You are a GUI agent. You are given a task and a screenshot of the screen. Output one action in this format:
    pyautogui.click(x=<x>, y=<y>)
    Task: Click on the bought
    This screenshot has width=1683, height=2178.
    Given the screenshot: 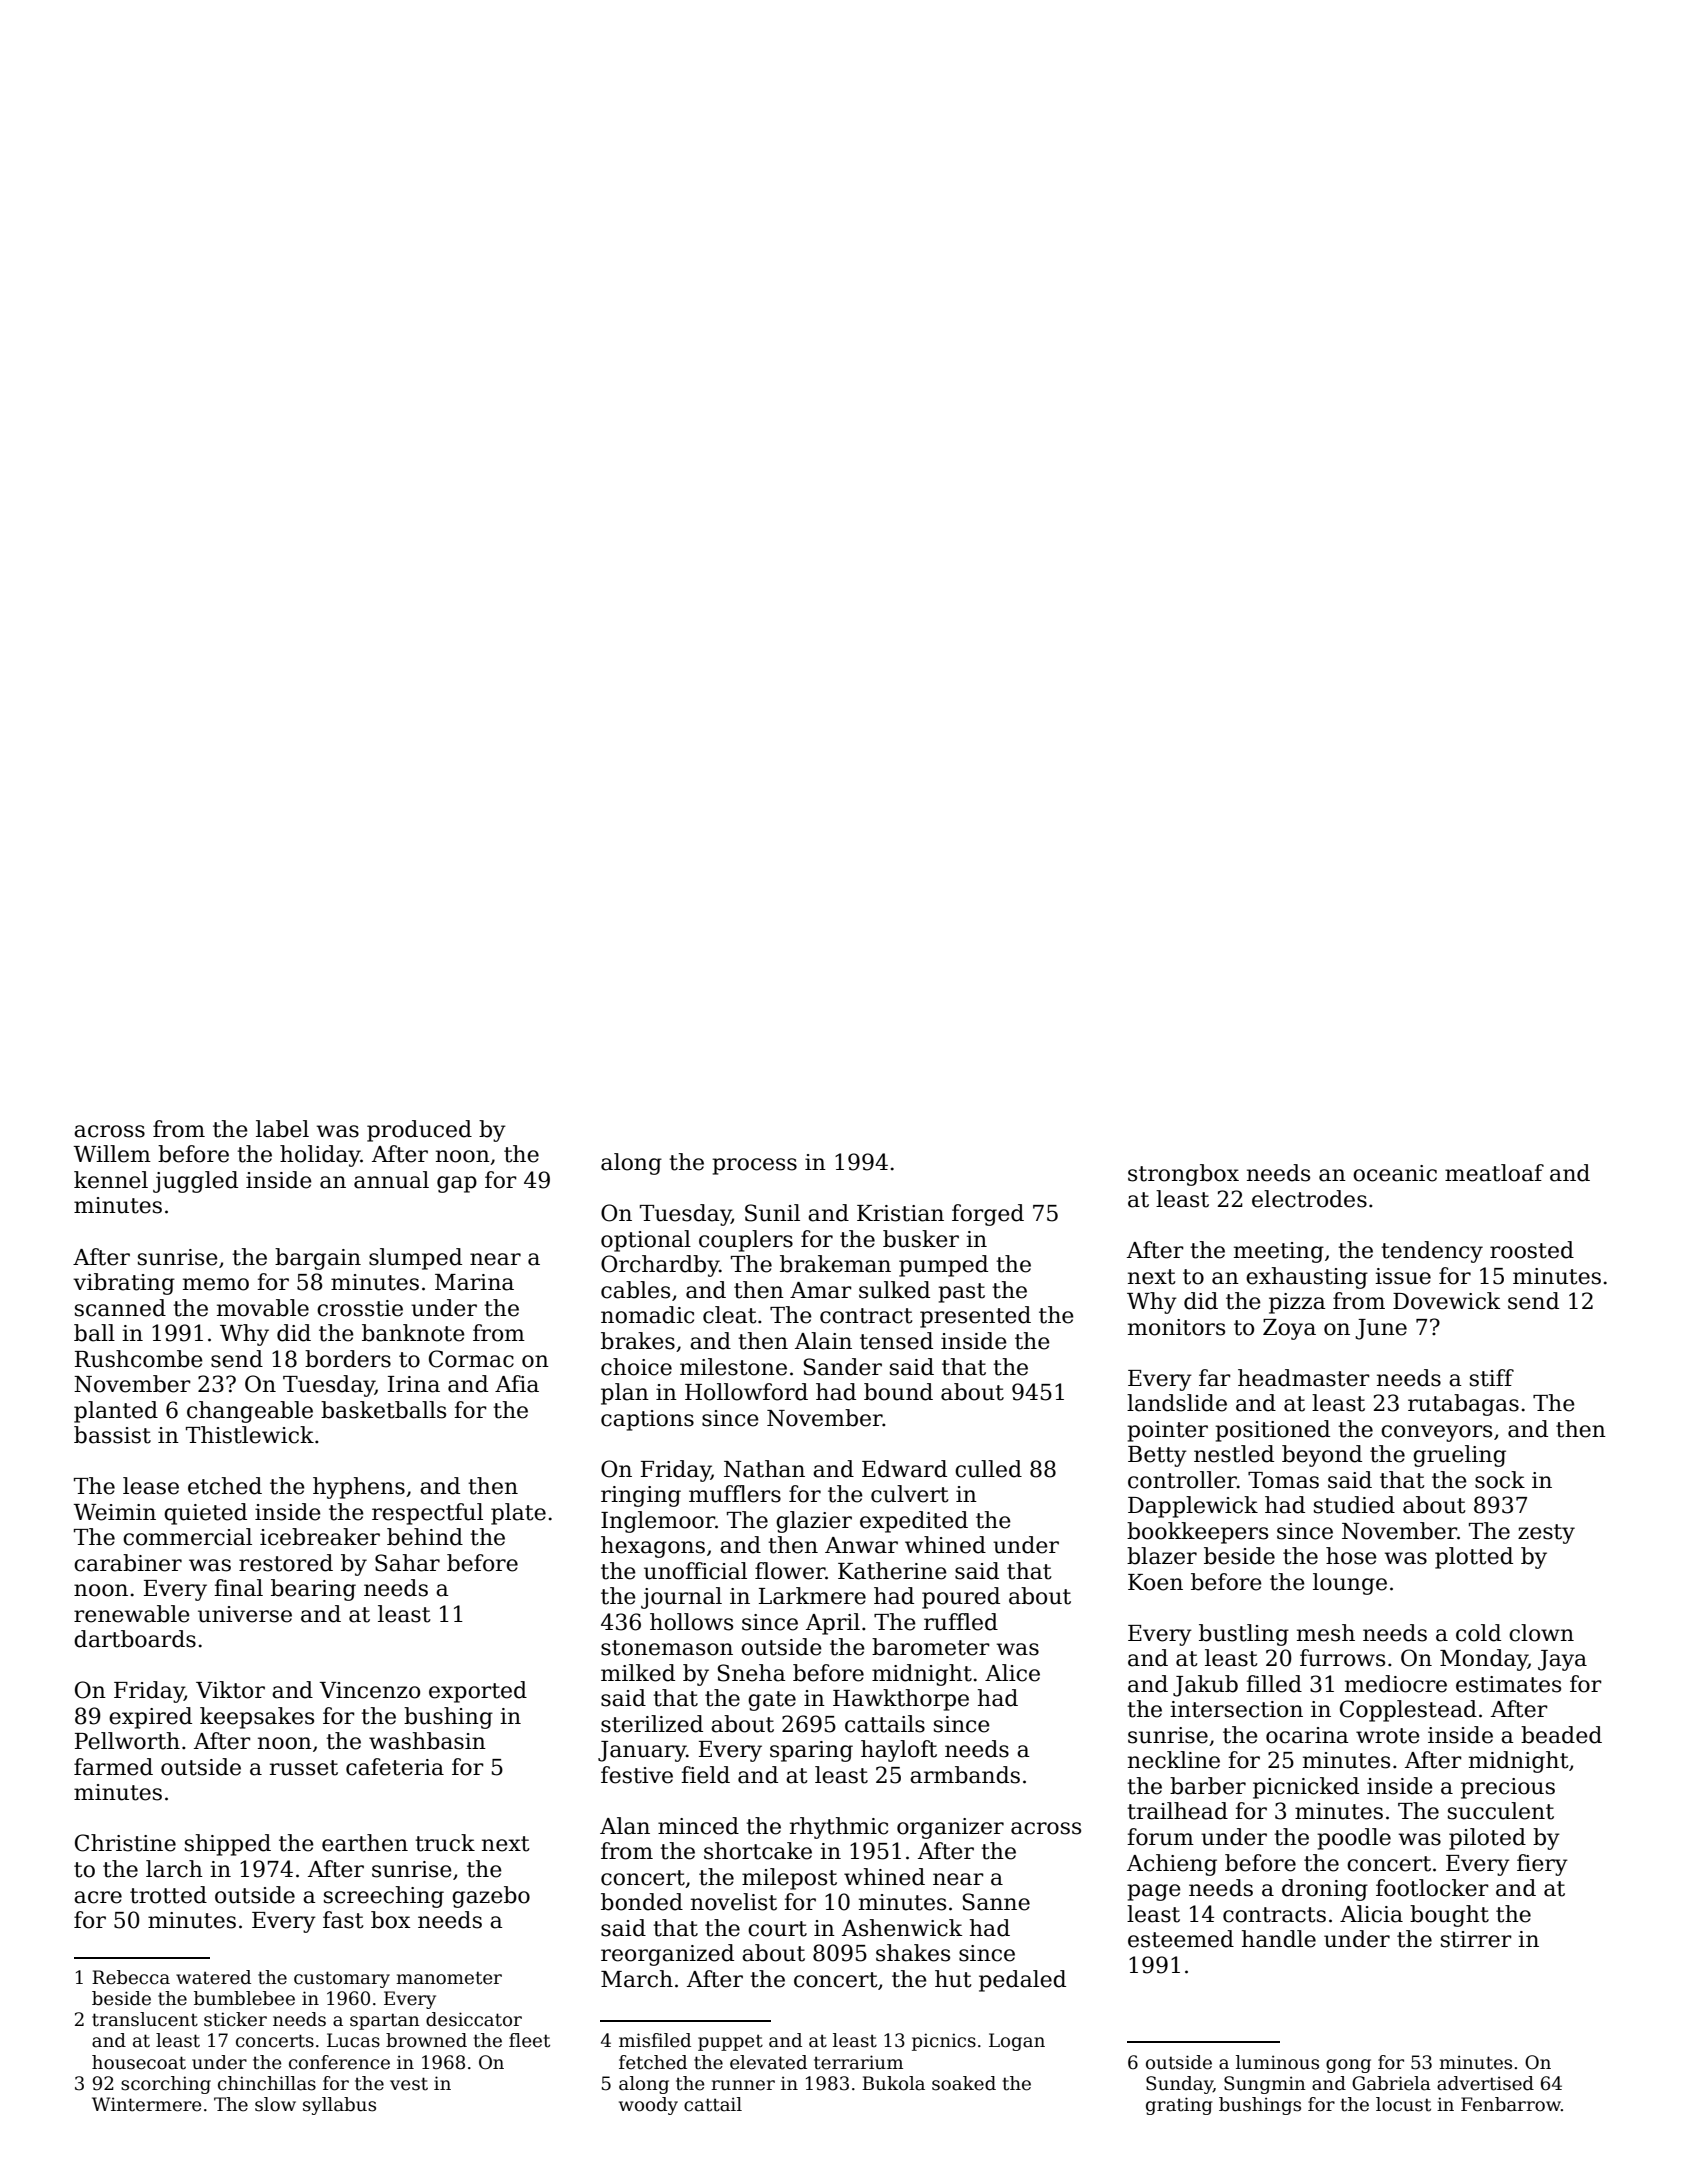 What is the action you would take?
    pyautogui.click(x=1449, y=1916)
